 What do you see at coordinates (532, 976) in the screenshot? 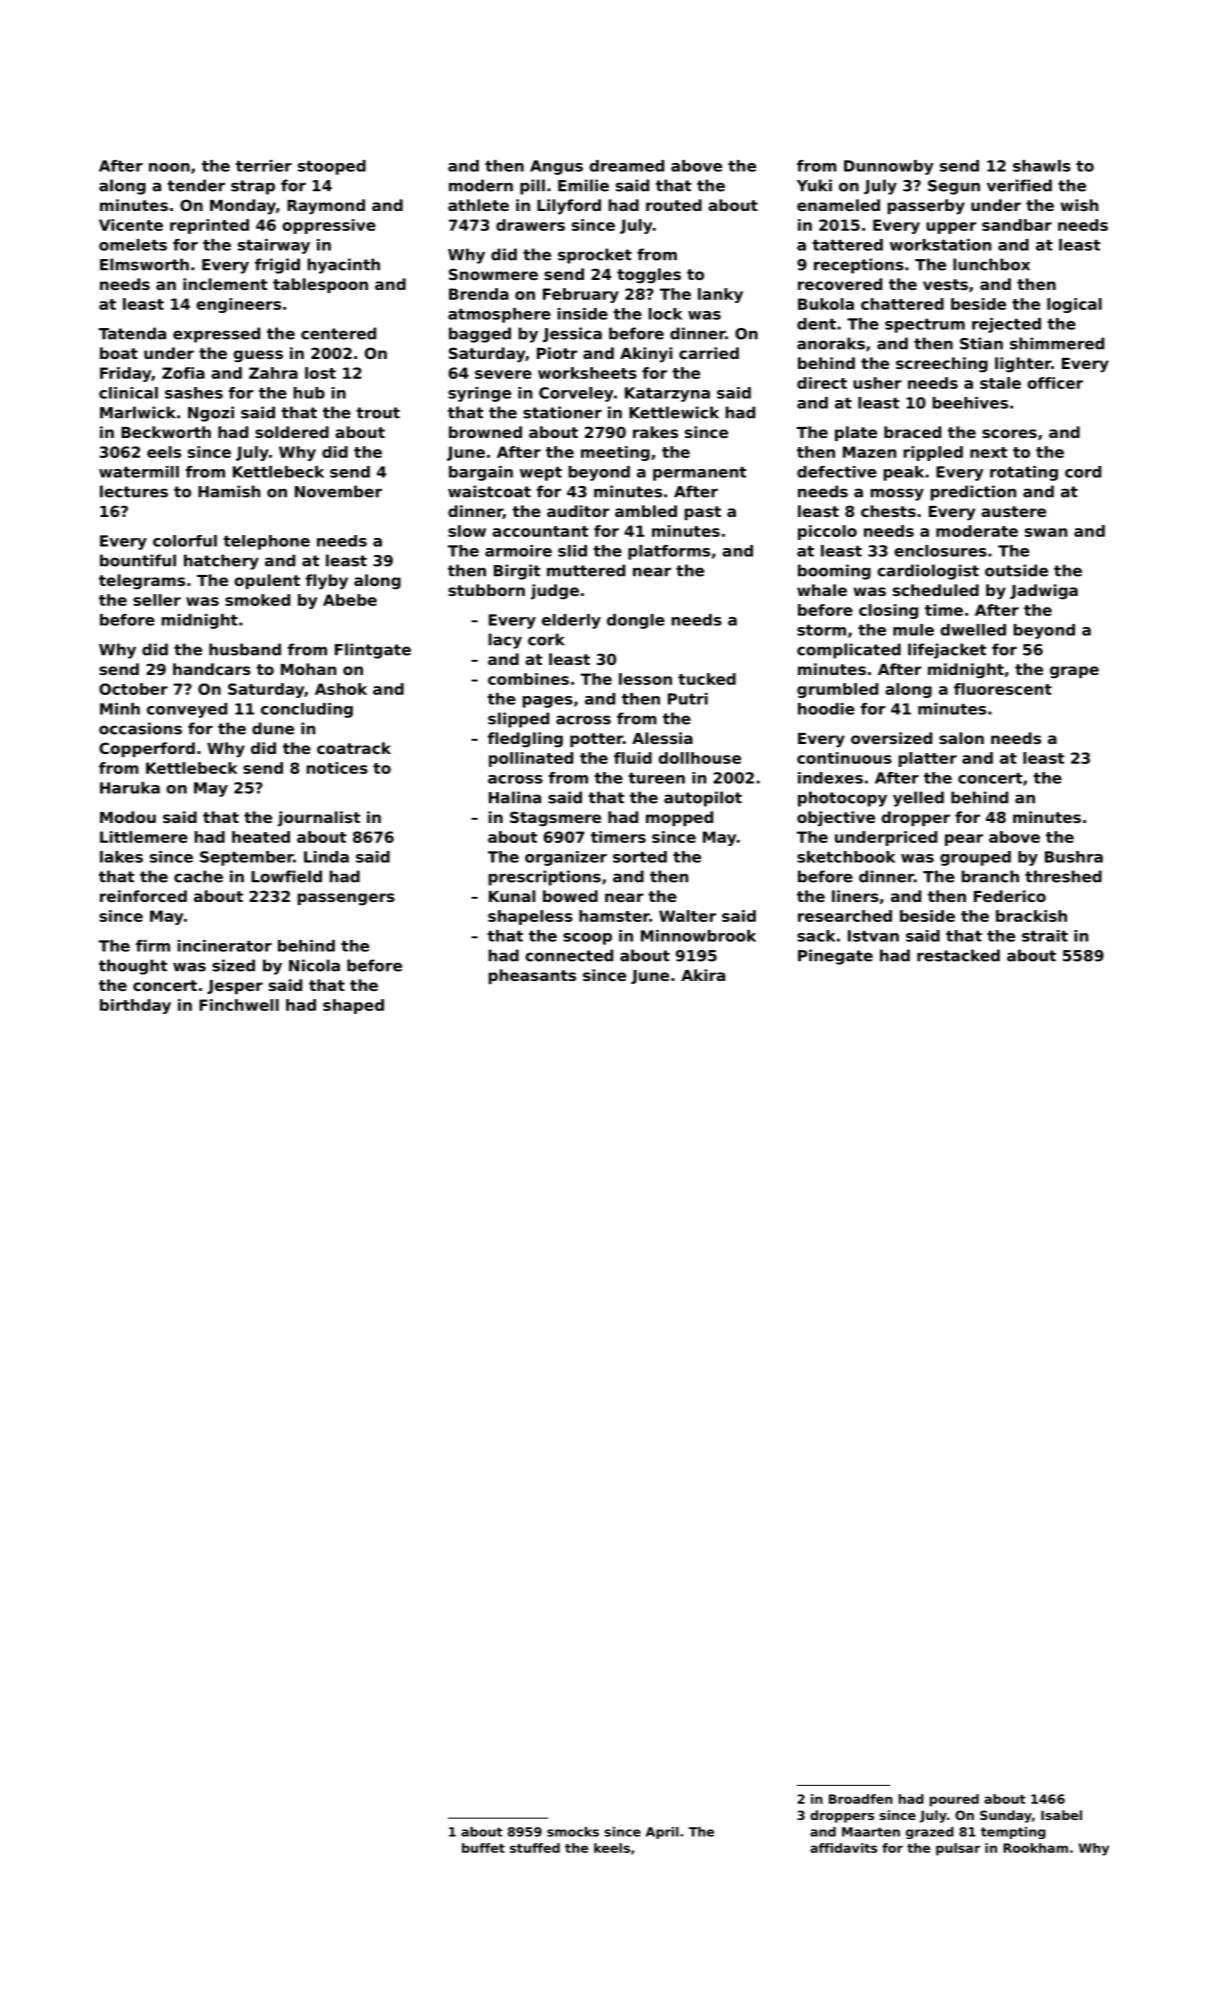
I see `pheasants` at bounding box center [532, 976].
